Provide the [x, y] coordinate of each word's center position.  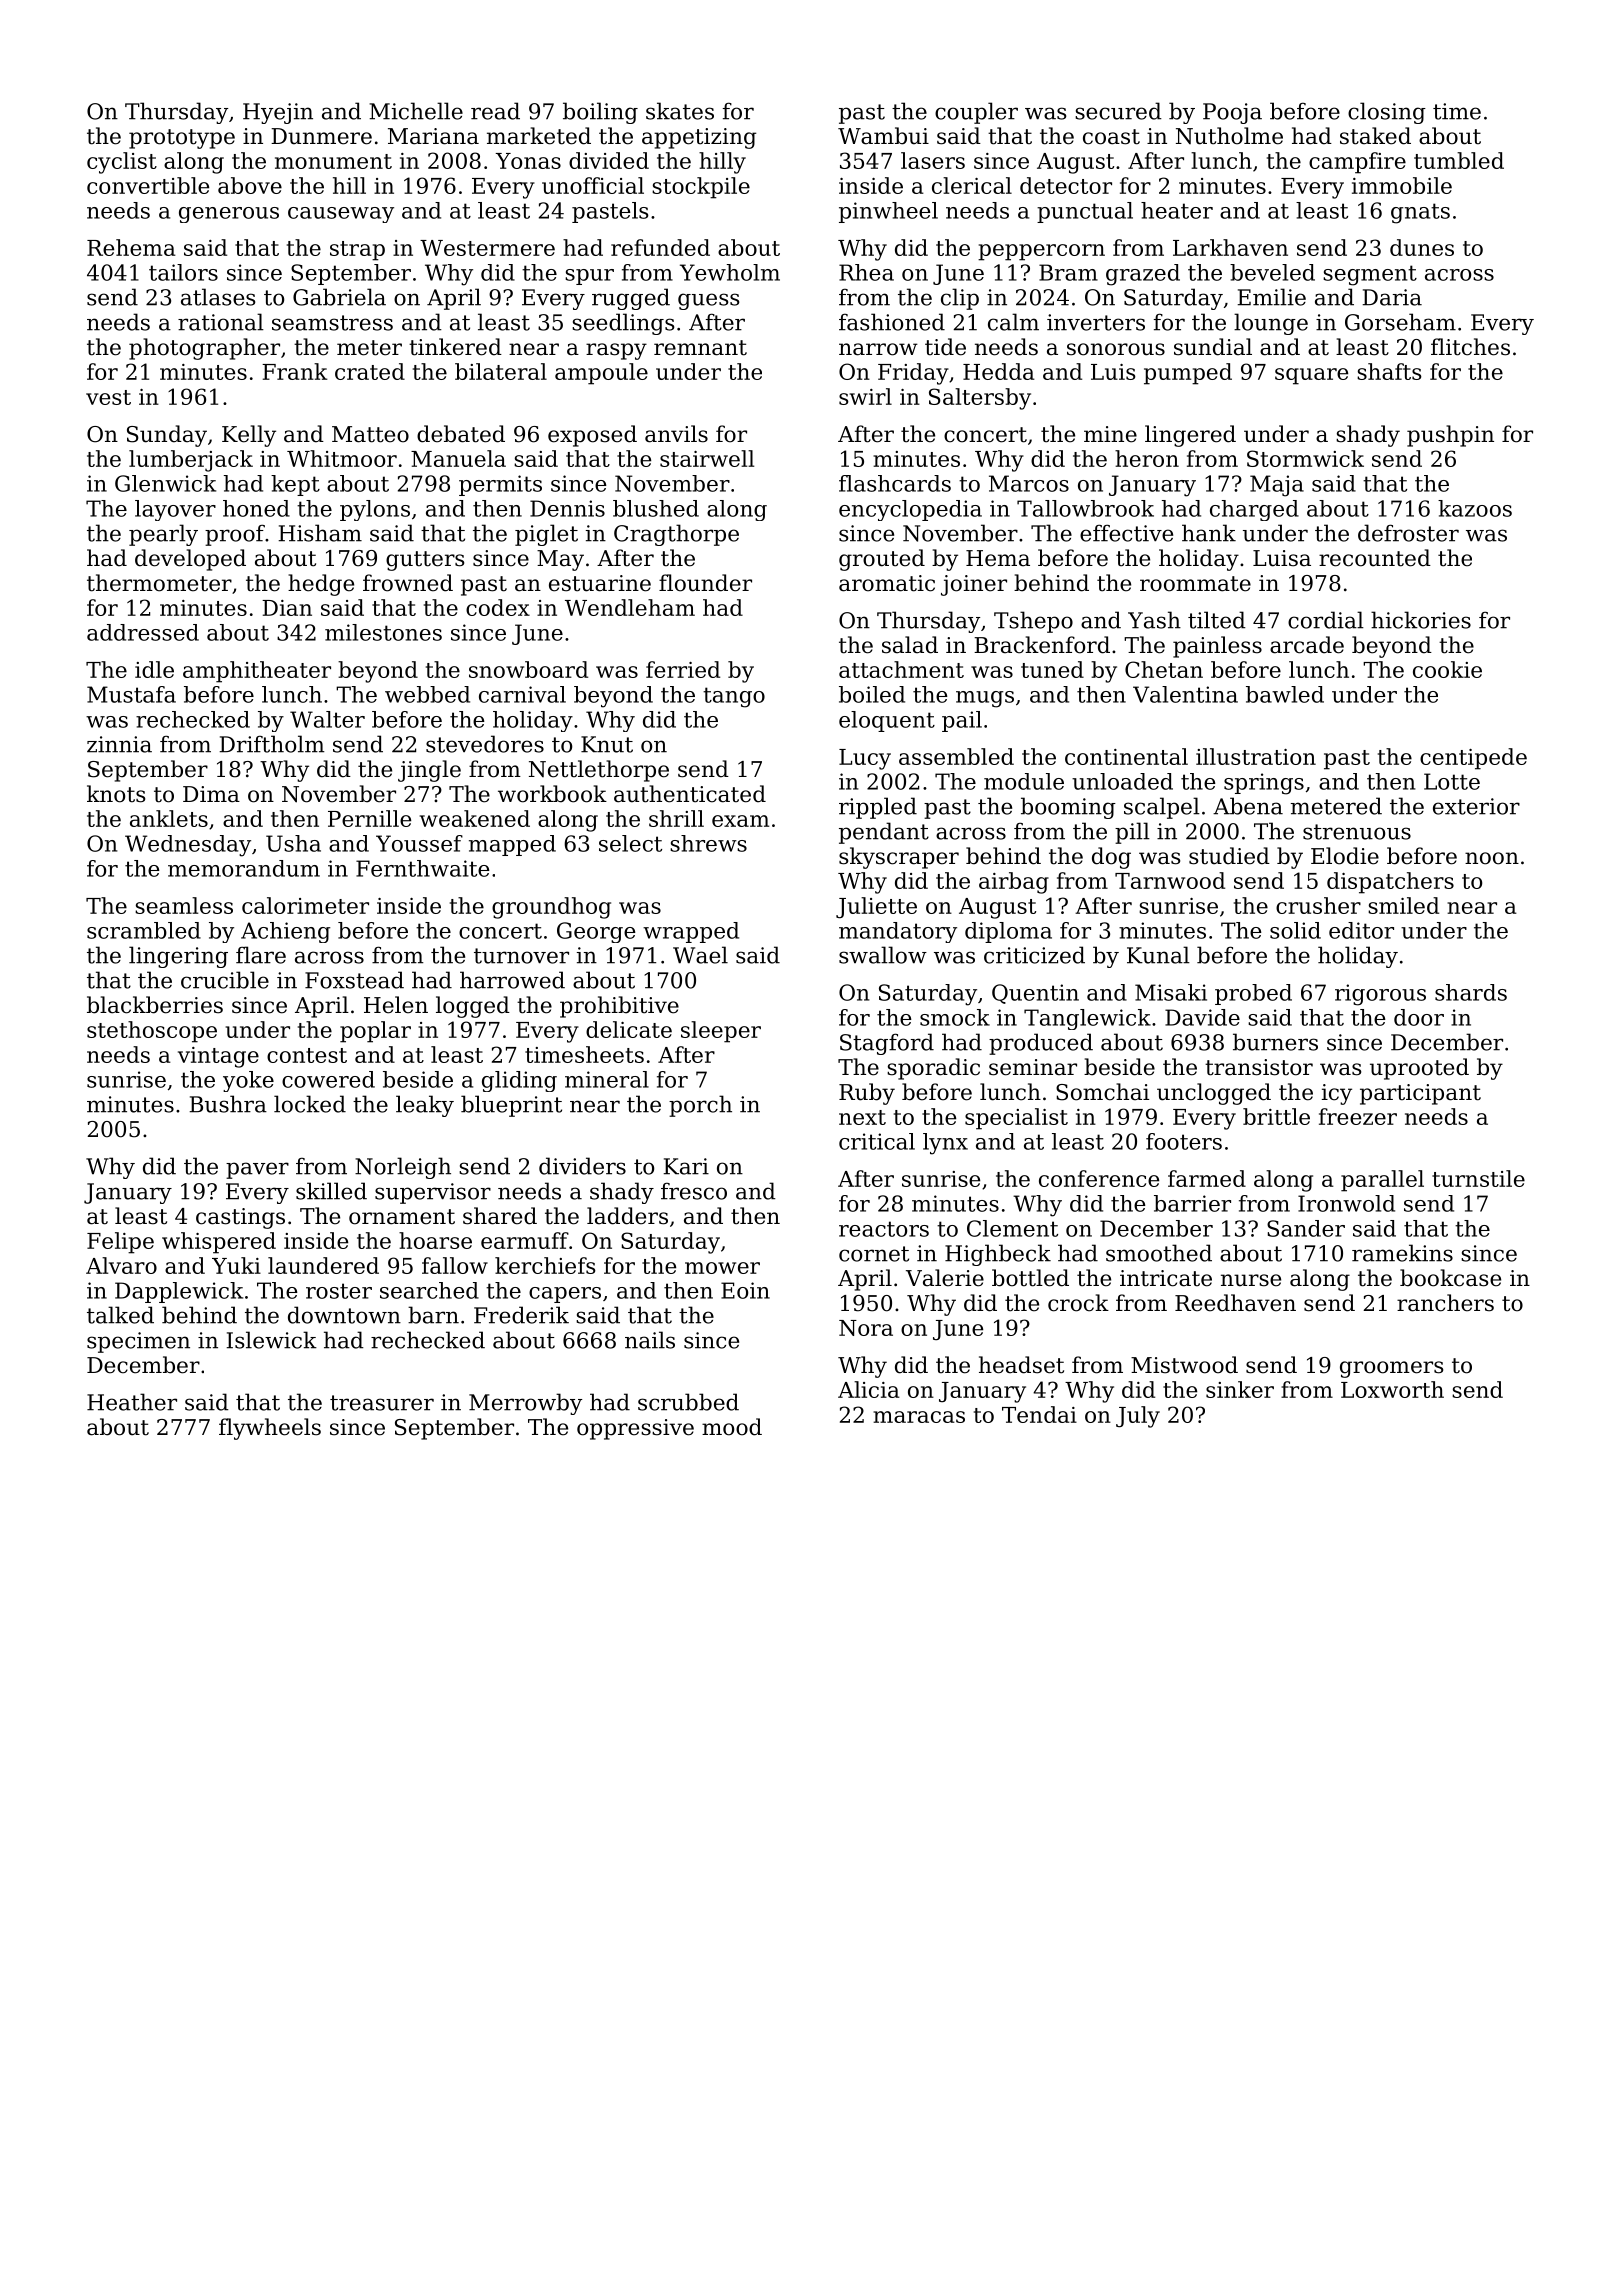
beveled [1272, 272]
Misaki [1171, 992]
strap [357, 251]
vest [108, 397]
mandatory [898, 932]
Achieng [285, 932]
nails [650, 1340]
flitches [1470, 347]
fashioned [892, 322]
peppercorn [1041, 252]
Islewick [271, 1340]
